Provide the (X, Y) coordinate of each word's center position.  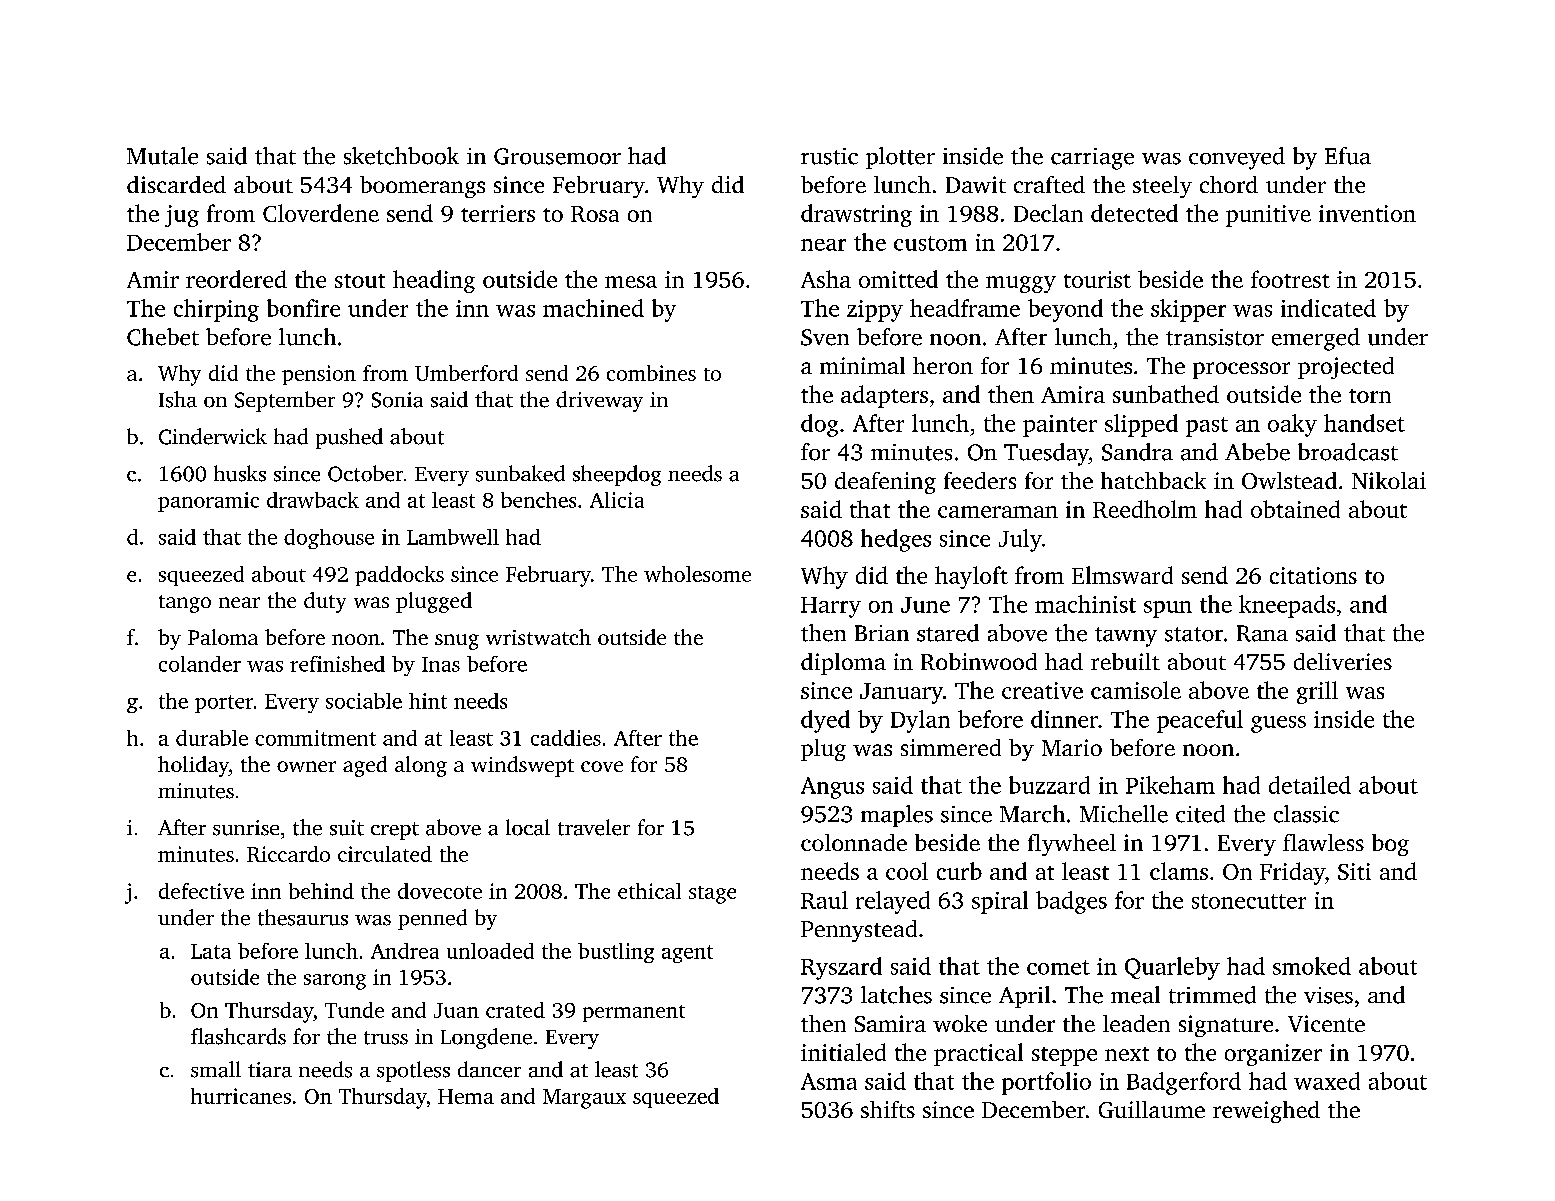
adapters (884, 396)
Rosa (595, 214)
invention (1367, 213)
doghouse (329, 539)
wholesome (697, 574)
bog (1390, 845)
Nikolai (1389, 480)
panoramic (208, 502)
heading (434, 281)
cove (602, 766)
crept (395, 831)
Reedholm (1145, 509)
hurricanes (241, 1096)
